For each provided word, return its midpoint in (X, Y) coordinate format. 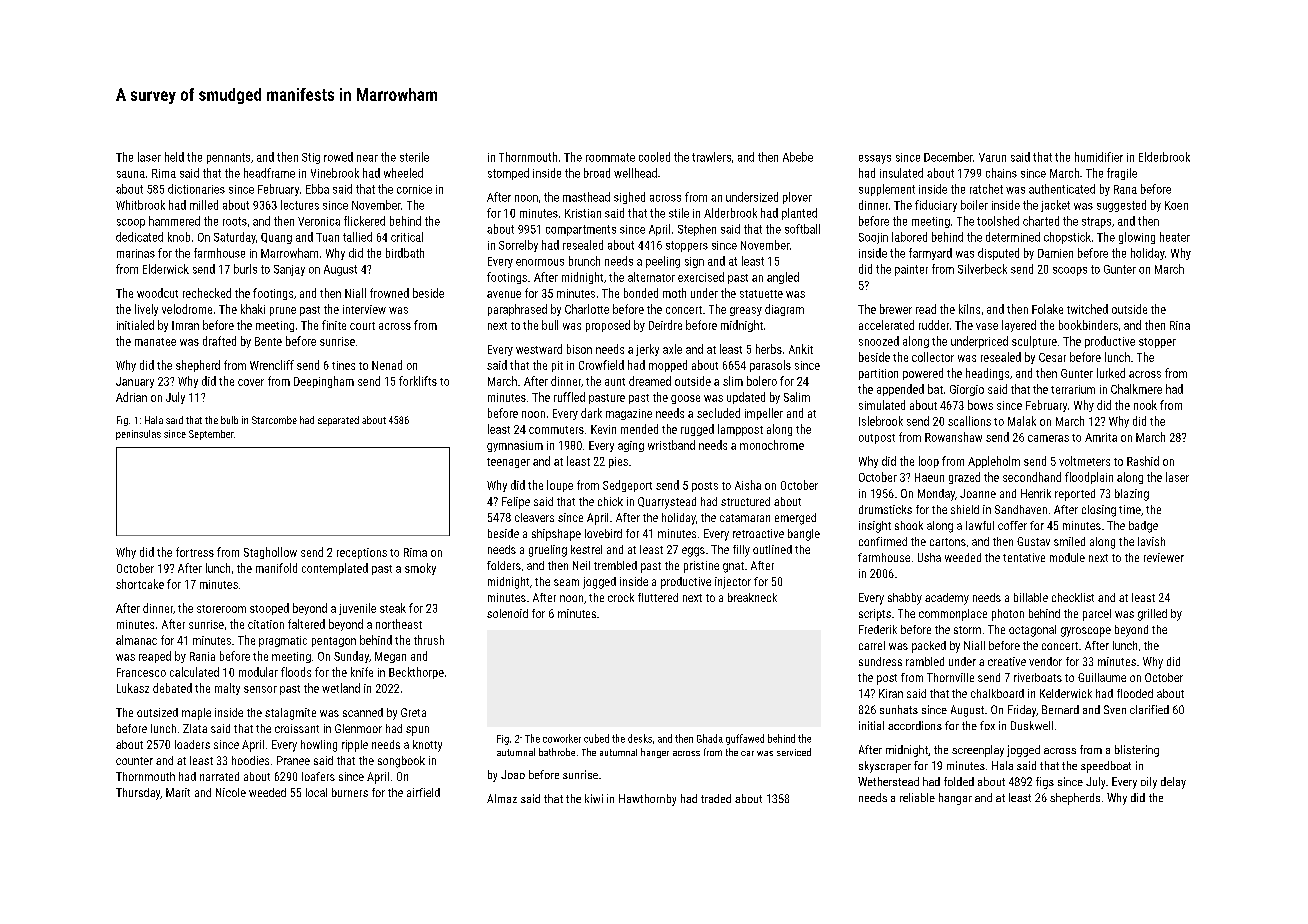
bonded (641, 293)
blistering (1137, 751)
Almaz (502, 798)
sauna (131, 174)
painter (911, 270)
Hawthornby (647, 800)
